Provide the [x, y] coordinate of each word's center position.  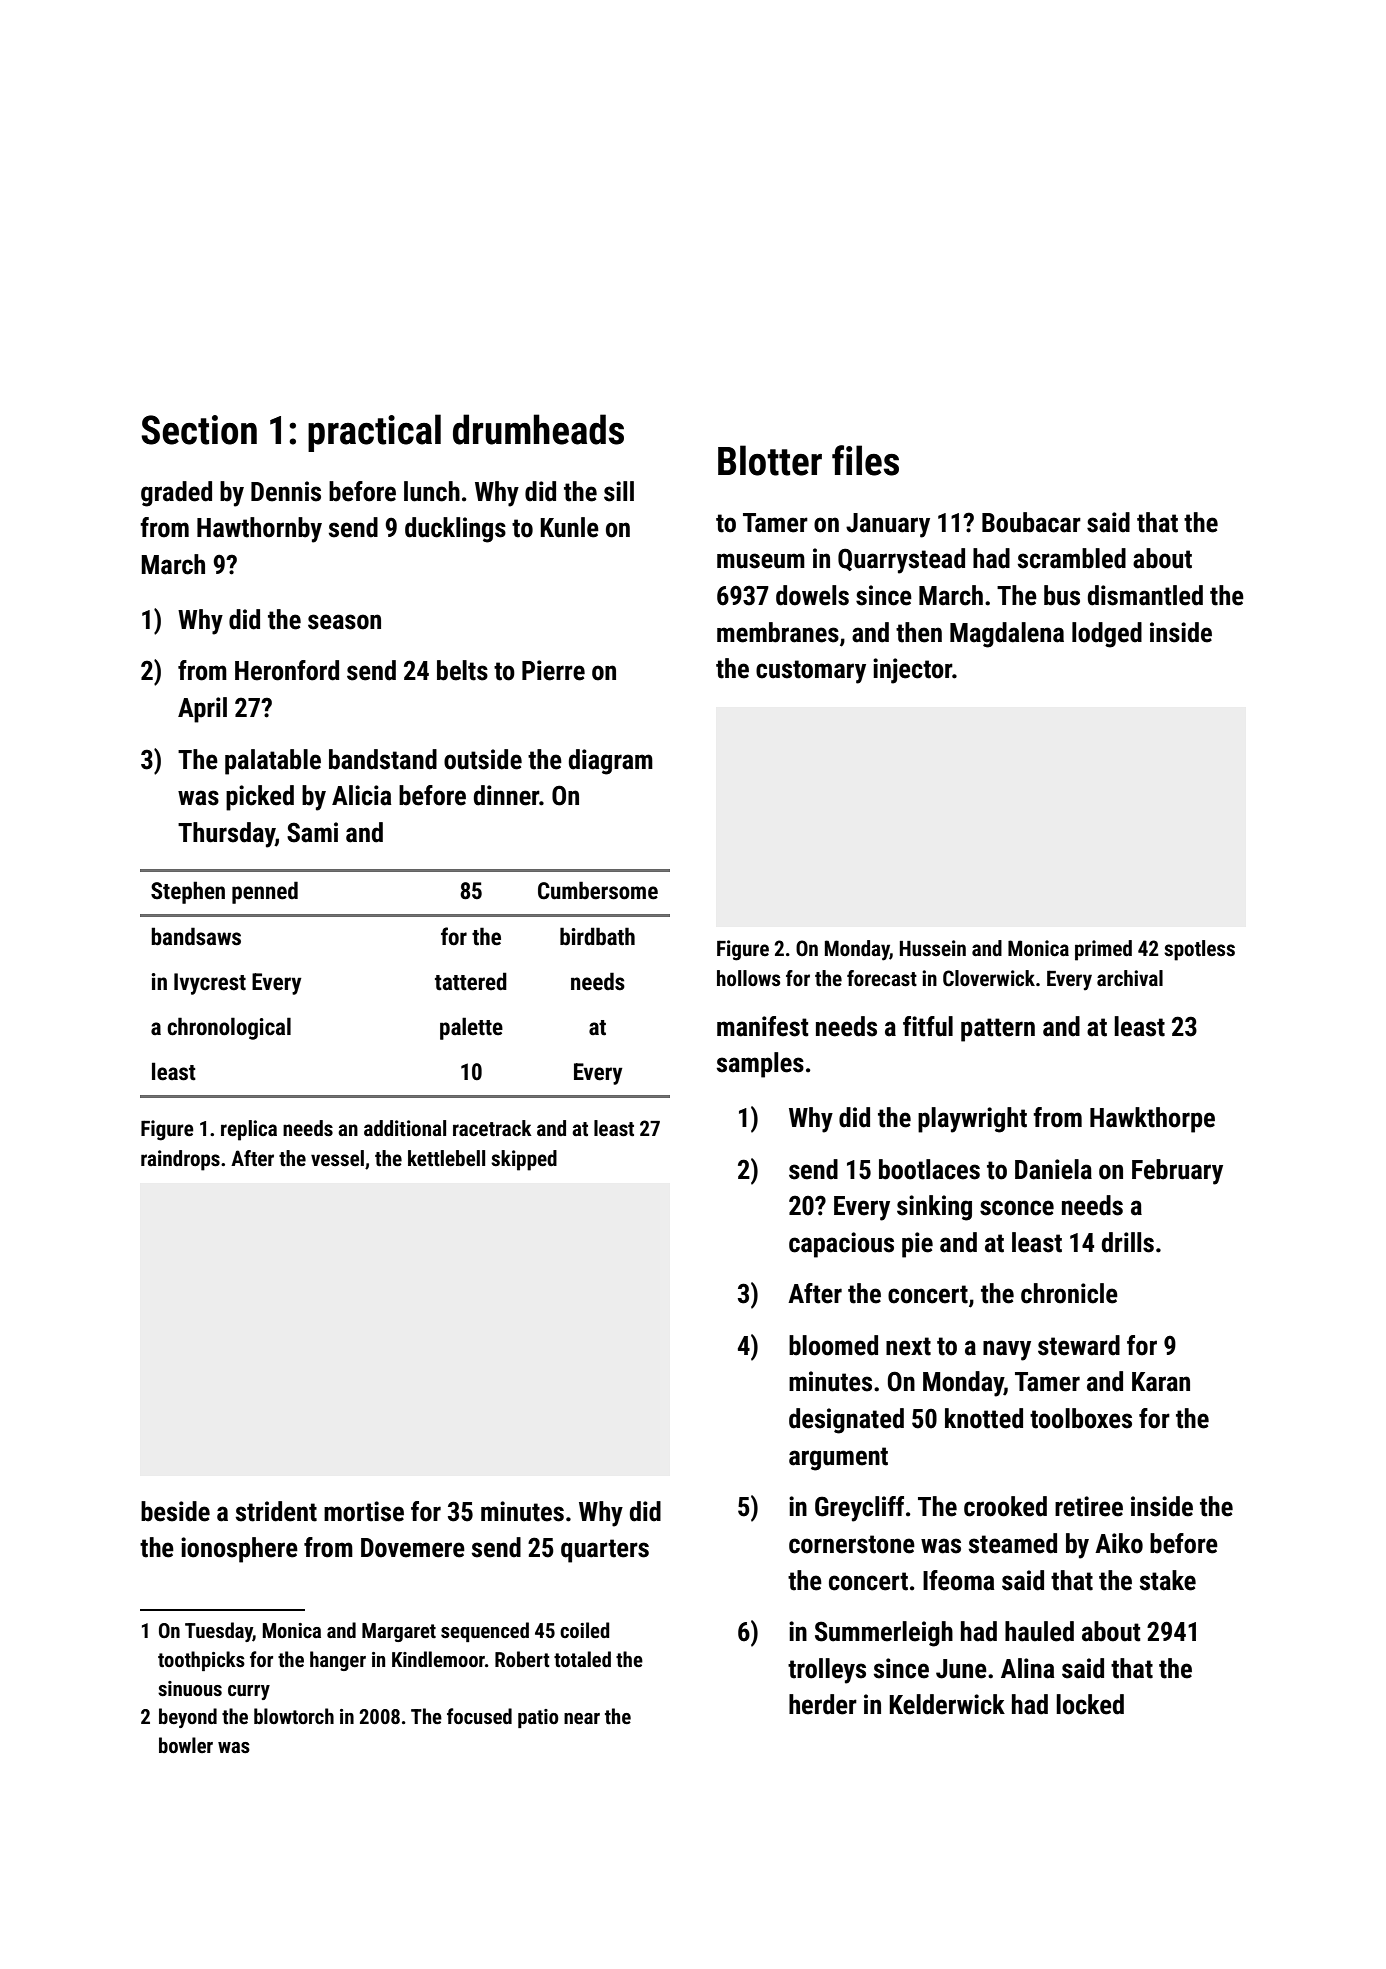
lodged [1107, 635]
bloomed [833, 1345]
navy [1007, 1350]
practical [374, 433]
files [865, 460]
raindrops [180, 1160]
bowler [186, 1745]
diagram [611, 762]
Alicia [362, 795]
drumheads [538, 429]
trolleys [827, 1671]
